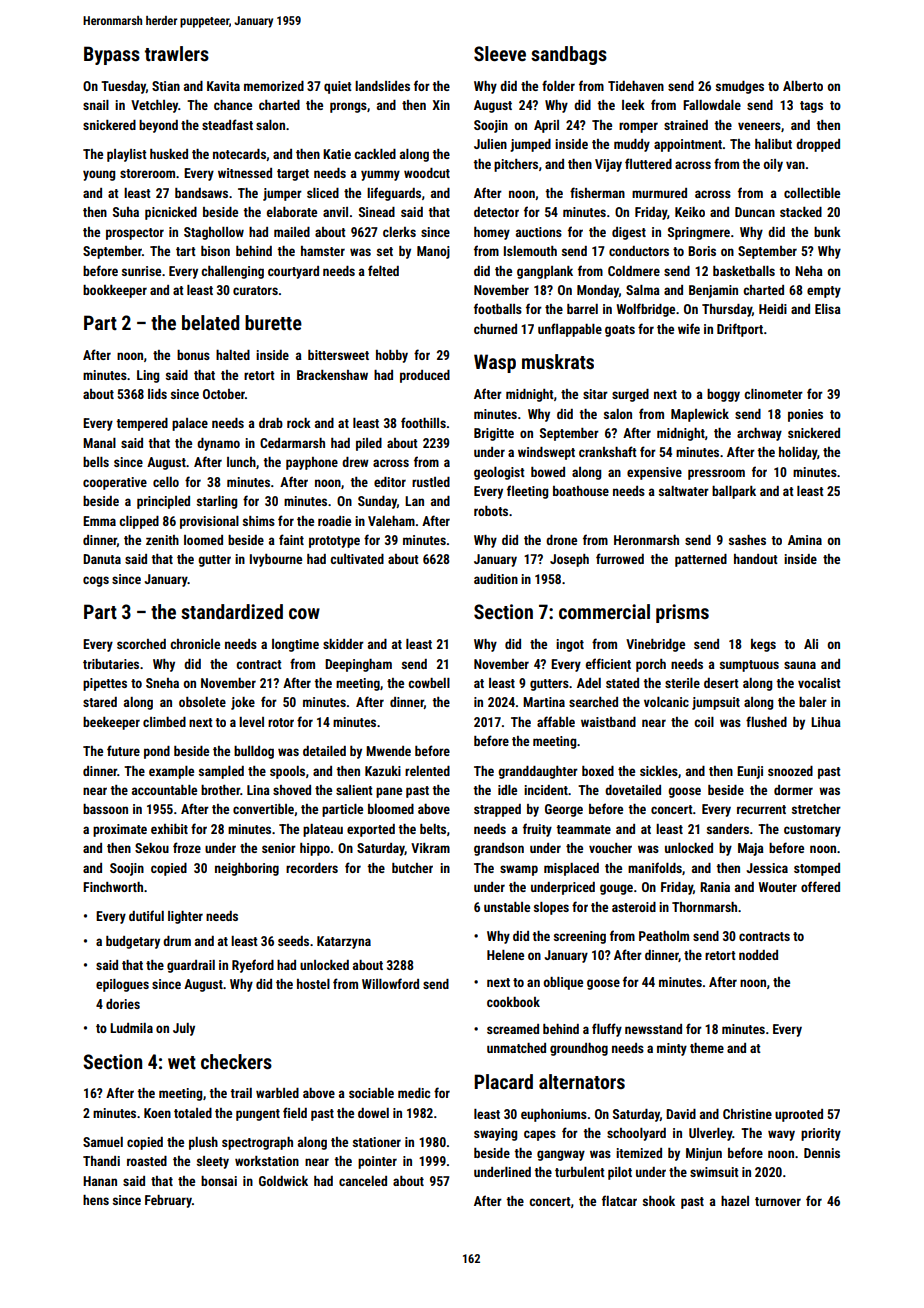 The height and width of the screenshot is (1308, 924). I want to click on sandbags, so click(569, 55).
